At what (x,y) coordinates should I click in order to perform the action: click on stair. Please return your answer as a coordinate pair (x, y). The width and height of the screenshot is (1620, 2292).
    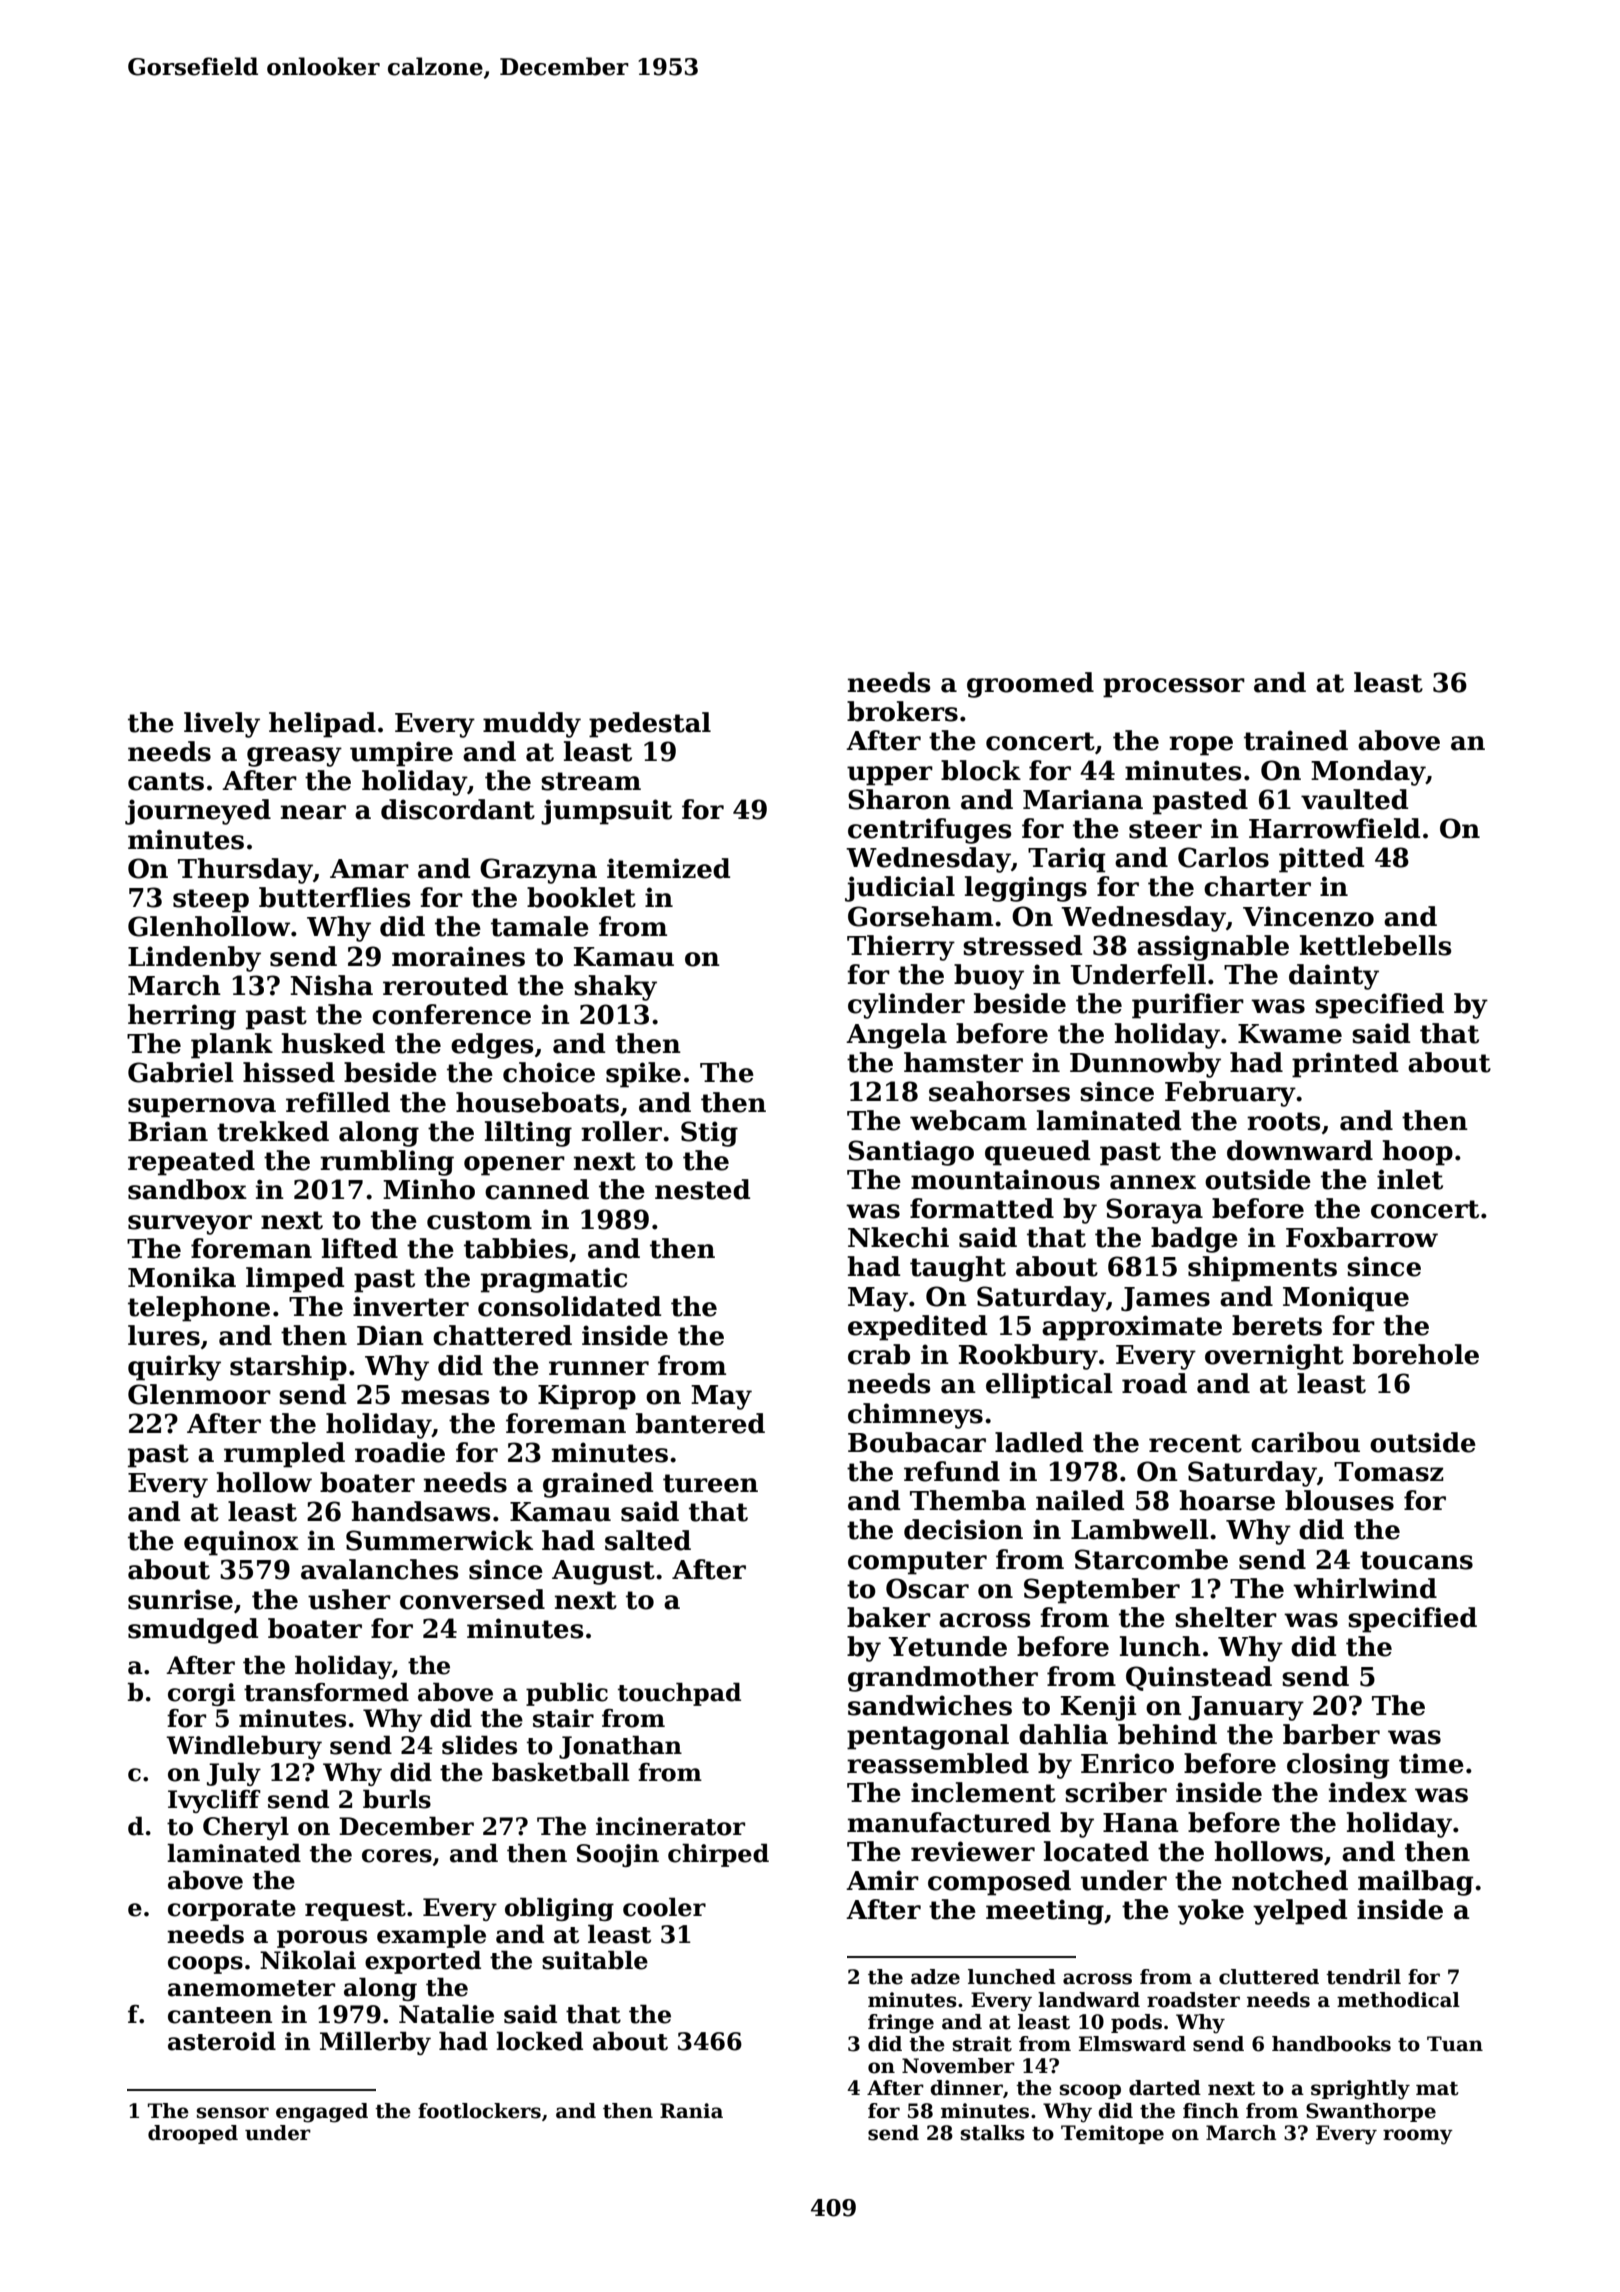
    Looking at the image, I should click on (563, 1718).
